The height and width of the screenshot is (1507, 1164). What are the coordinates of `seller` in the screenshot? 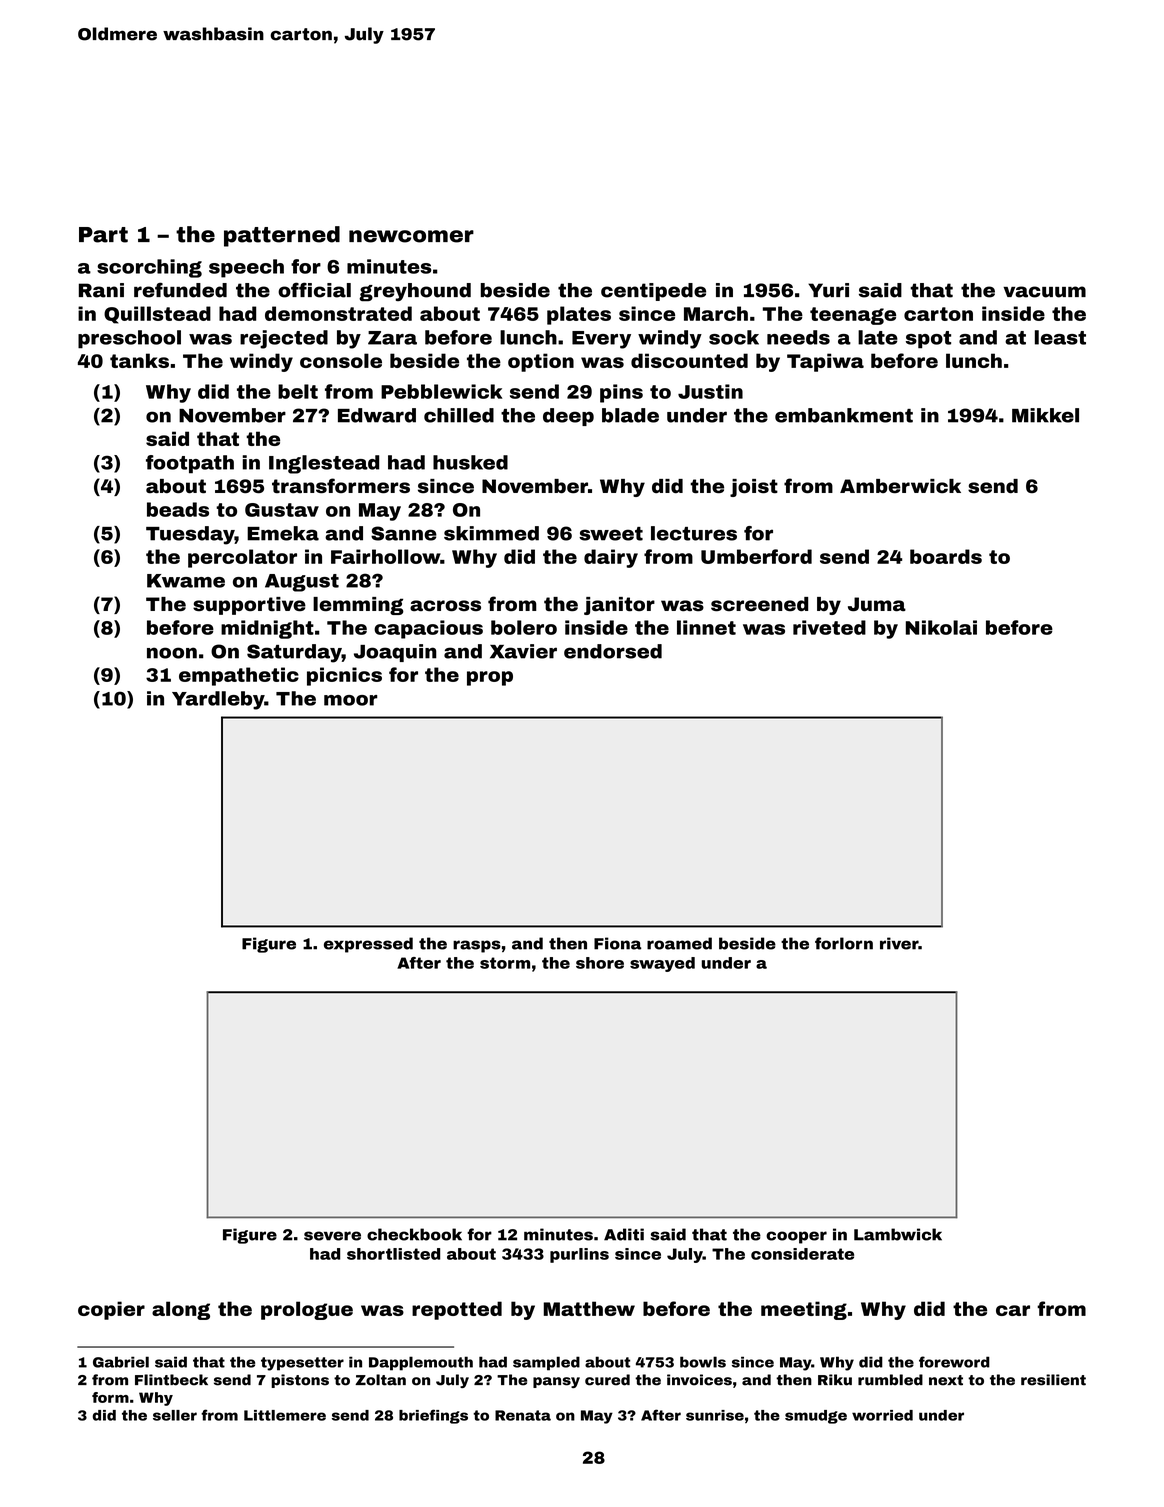 It's located at (175, 1415).
